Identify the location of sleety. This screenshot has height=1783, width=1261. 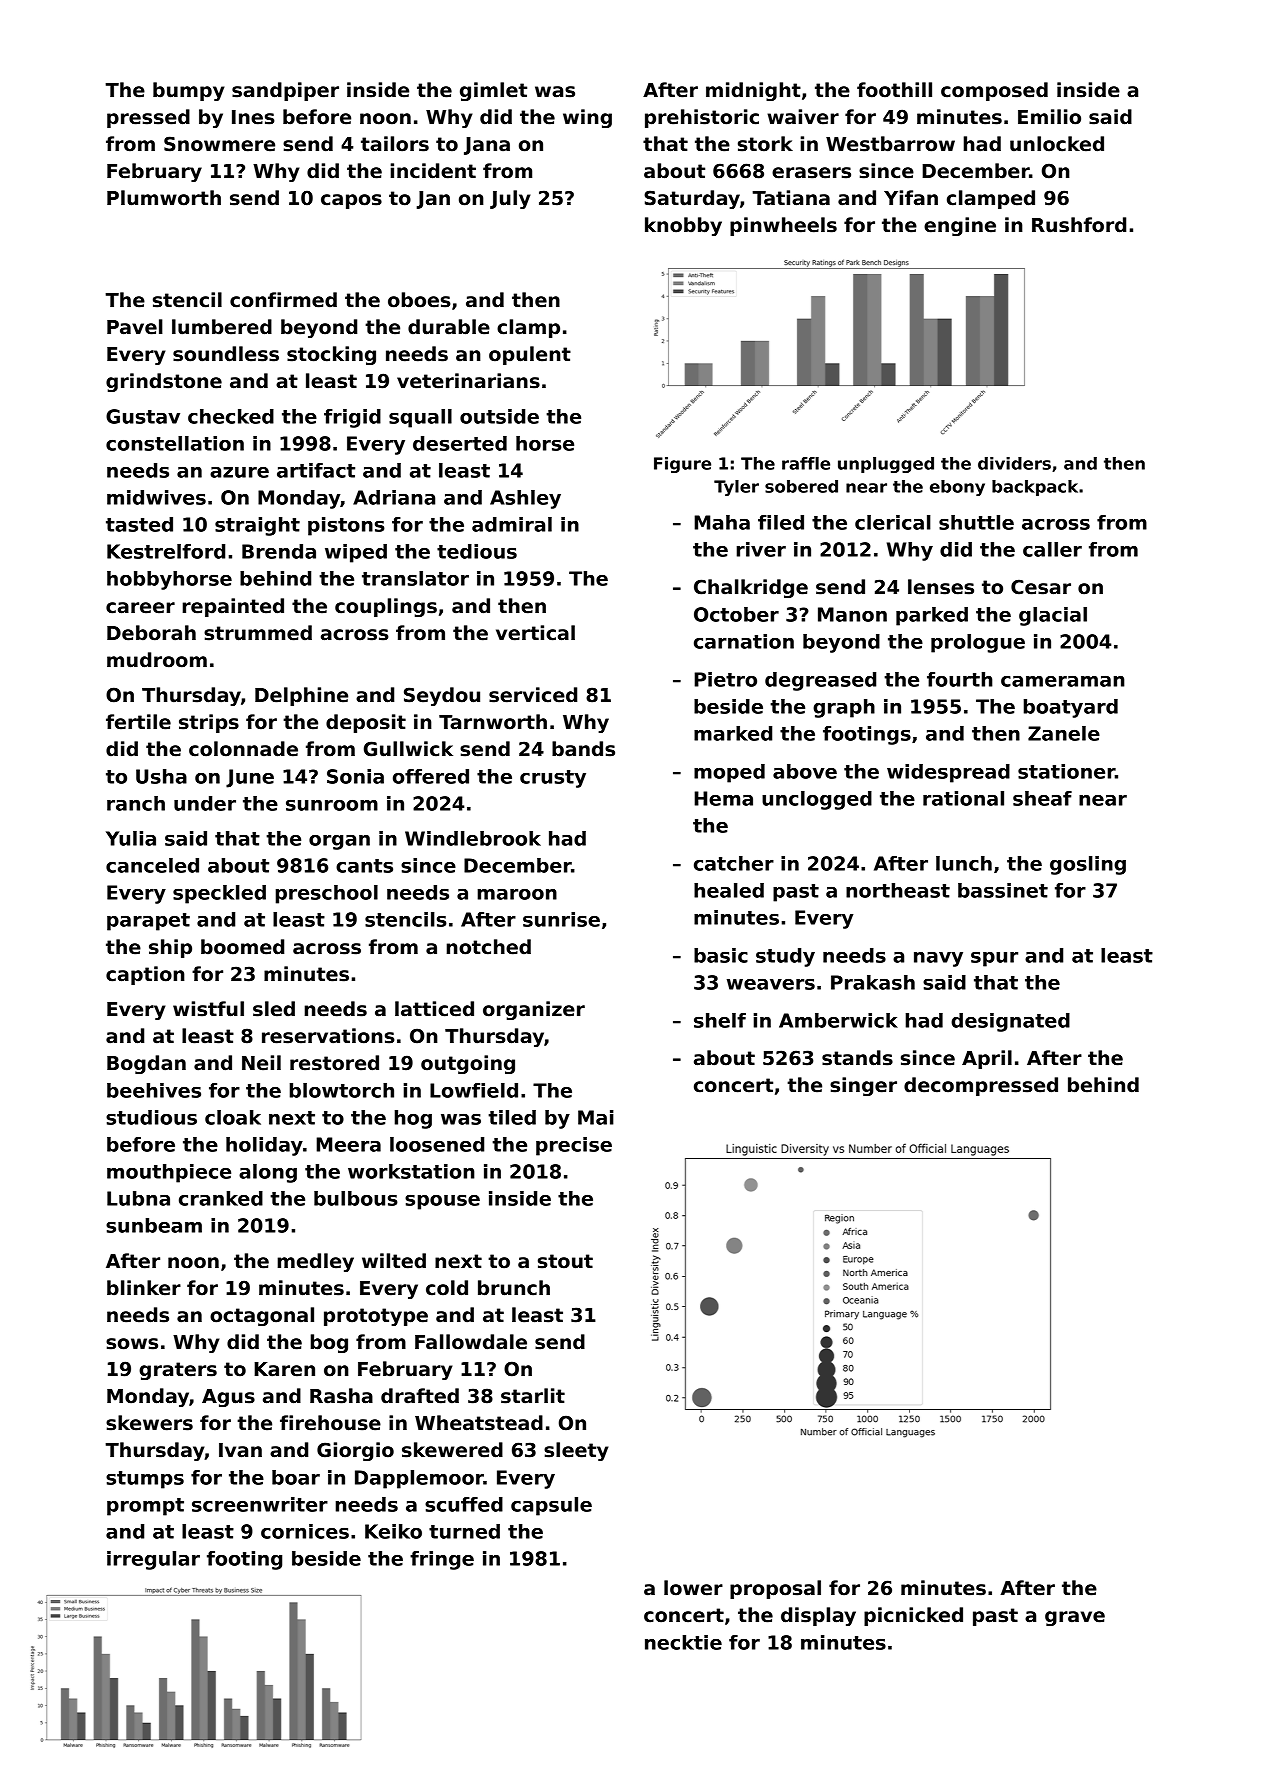
(576, 1451).
